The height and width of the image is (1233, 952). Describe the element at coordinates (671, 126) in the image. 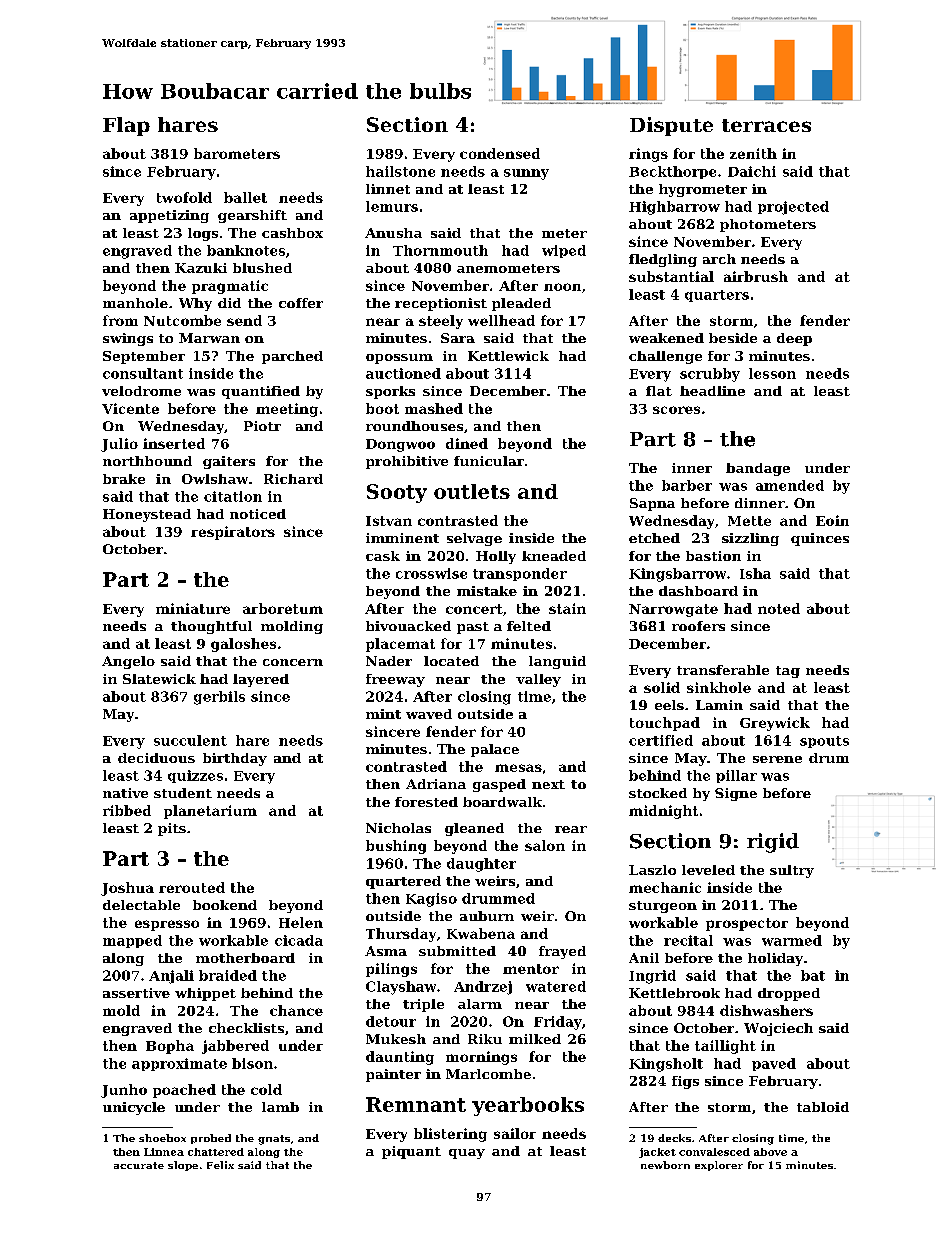

I see `Dispute` at that location.
